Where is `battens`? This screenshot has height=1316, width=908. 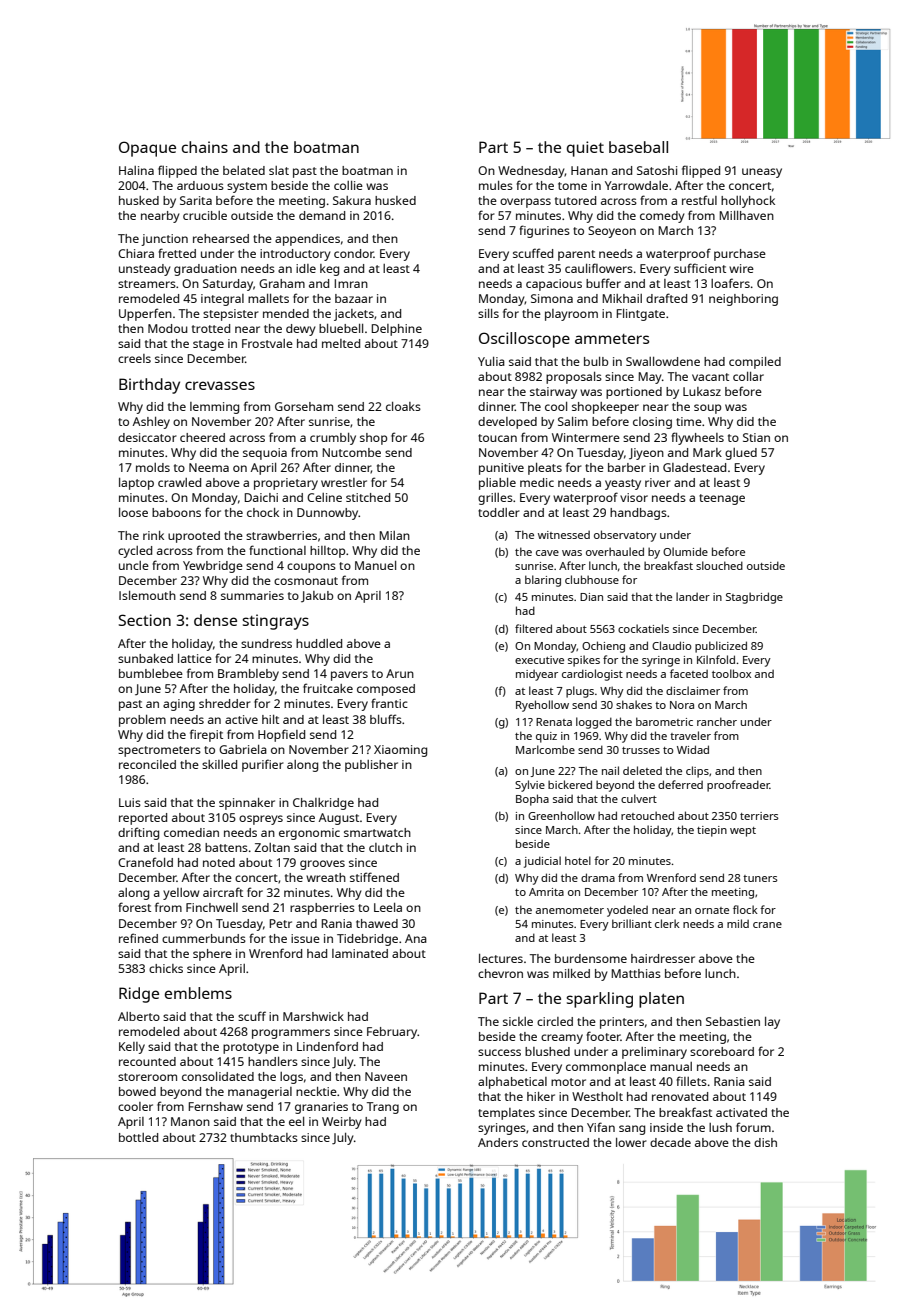
battens is located at coordinates (226, 847).
